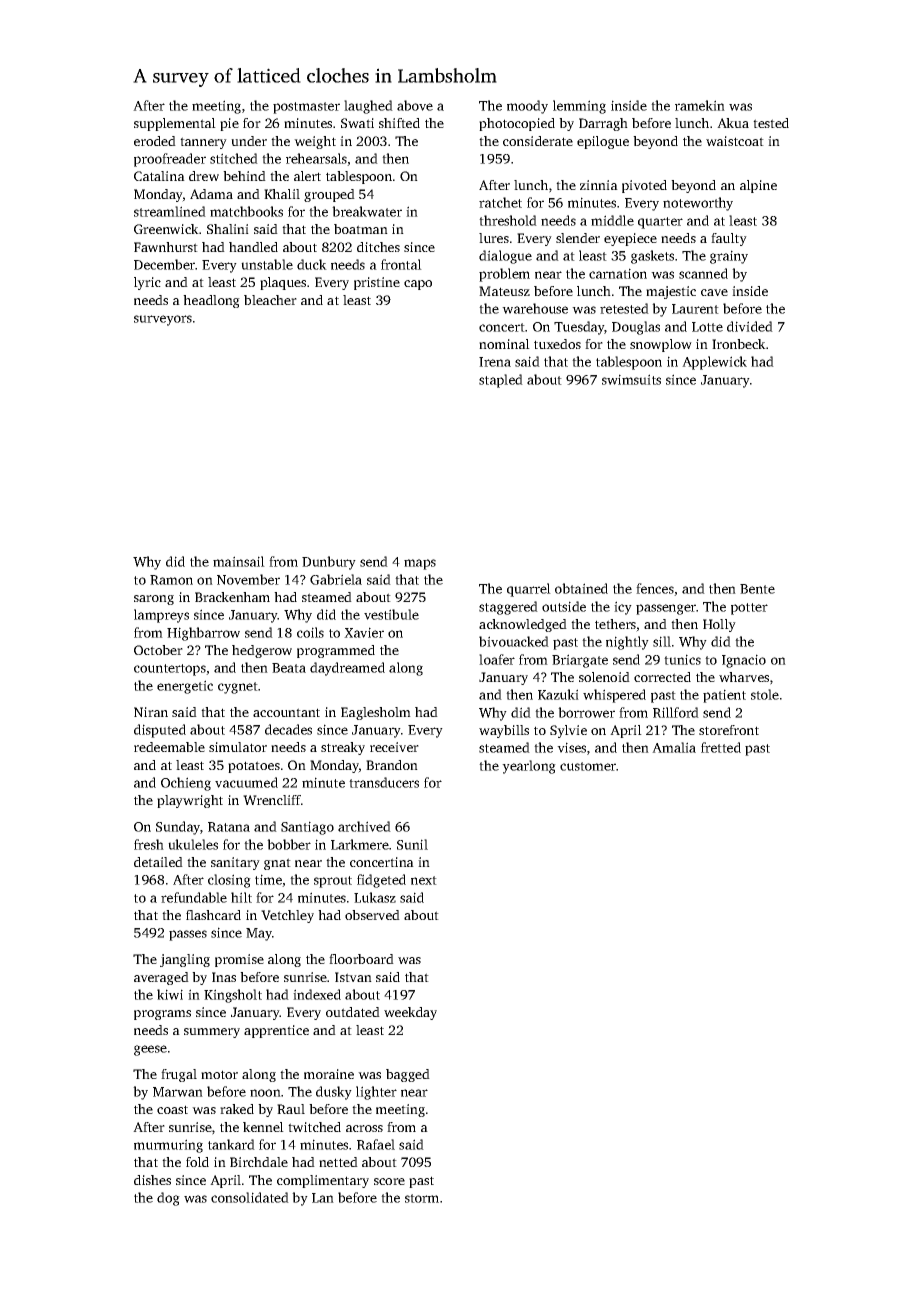 The width and height of the page is (924, 1314). Describe the element at coordinates (323, 1198) in the page. I see `Lan` at that location.
